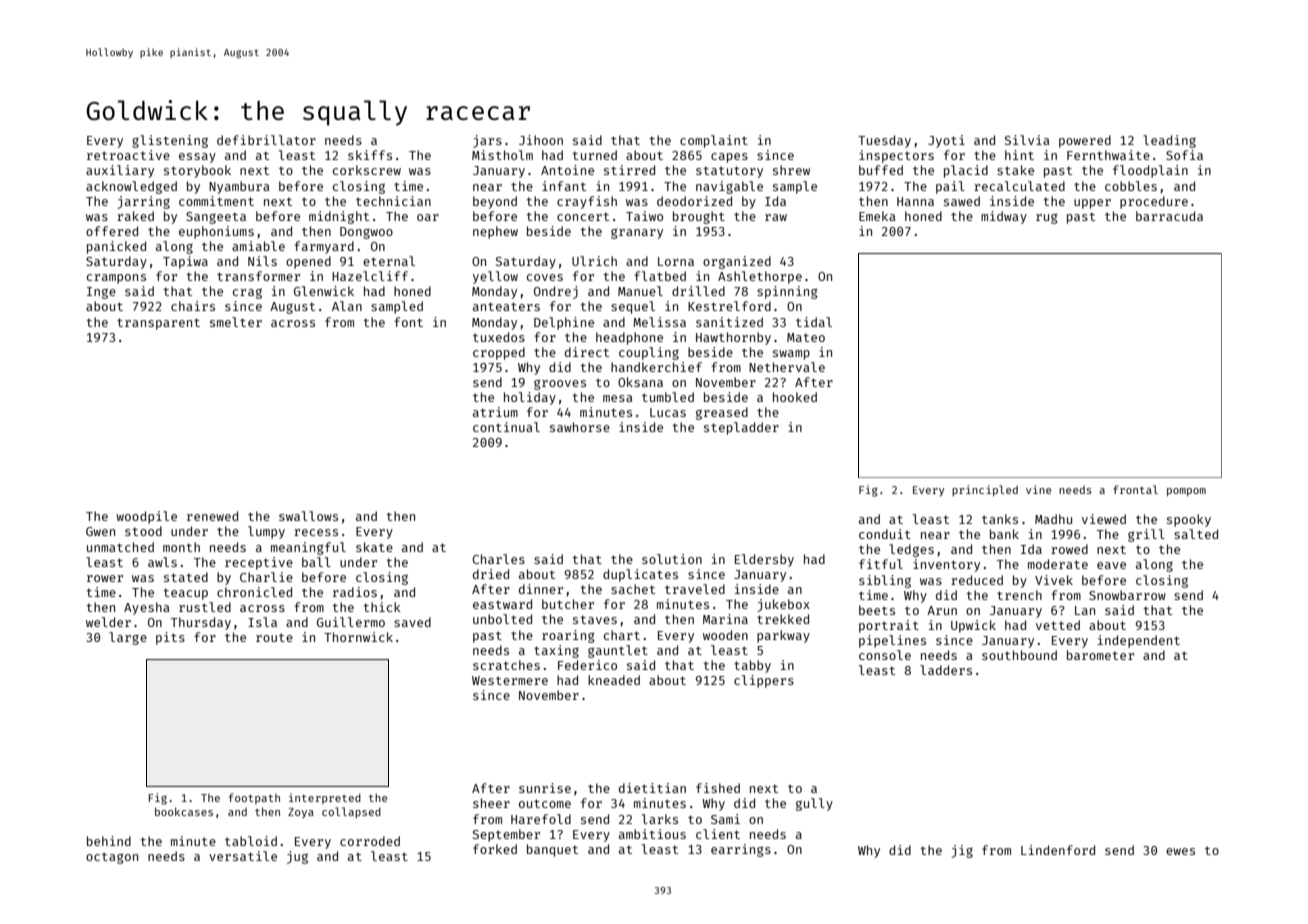 The height and width of the document is (924, 1308). I want to click on clippers, so click(764, 681).
